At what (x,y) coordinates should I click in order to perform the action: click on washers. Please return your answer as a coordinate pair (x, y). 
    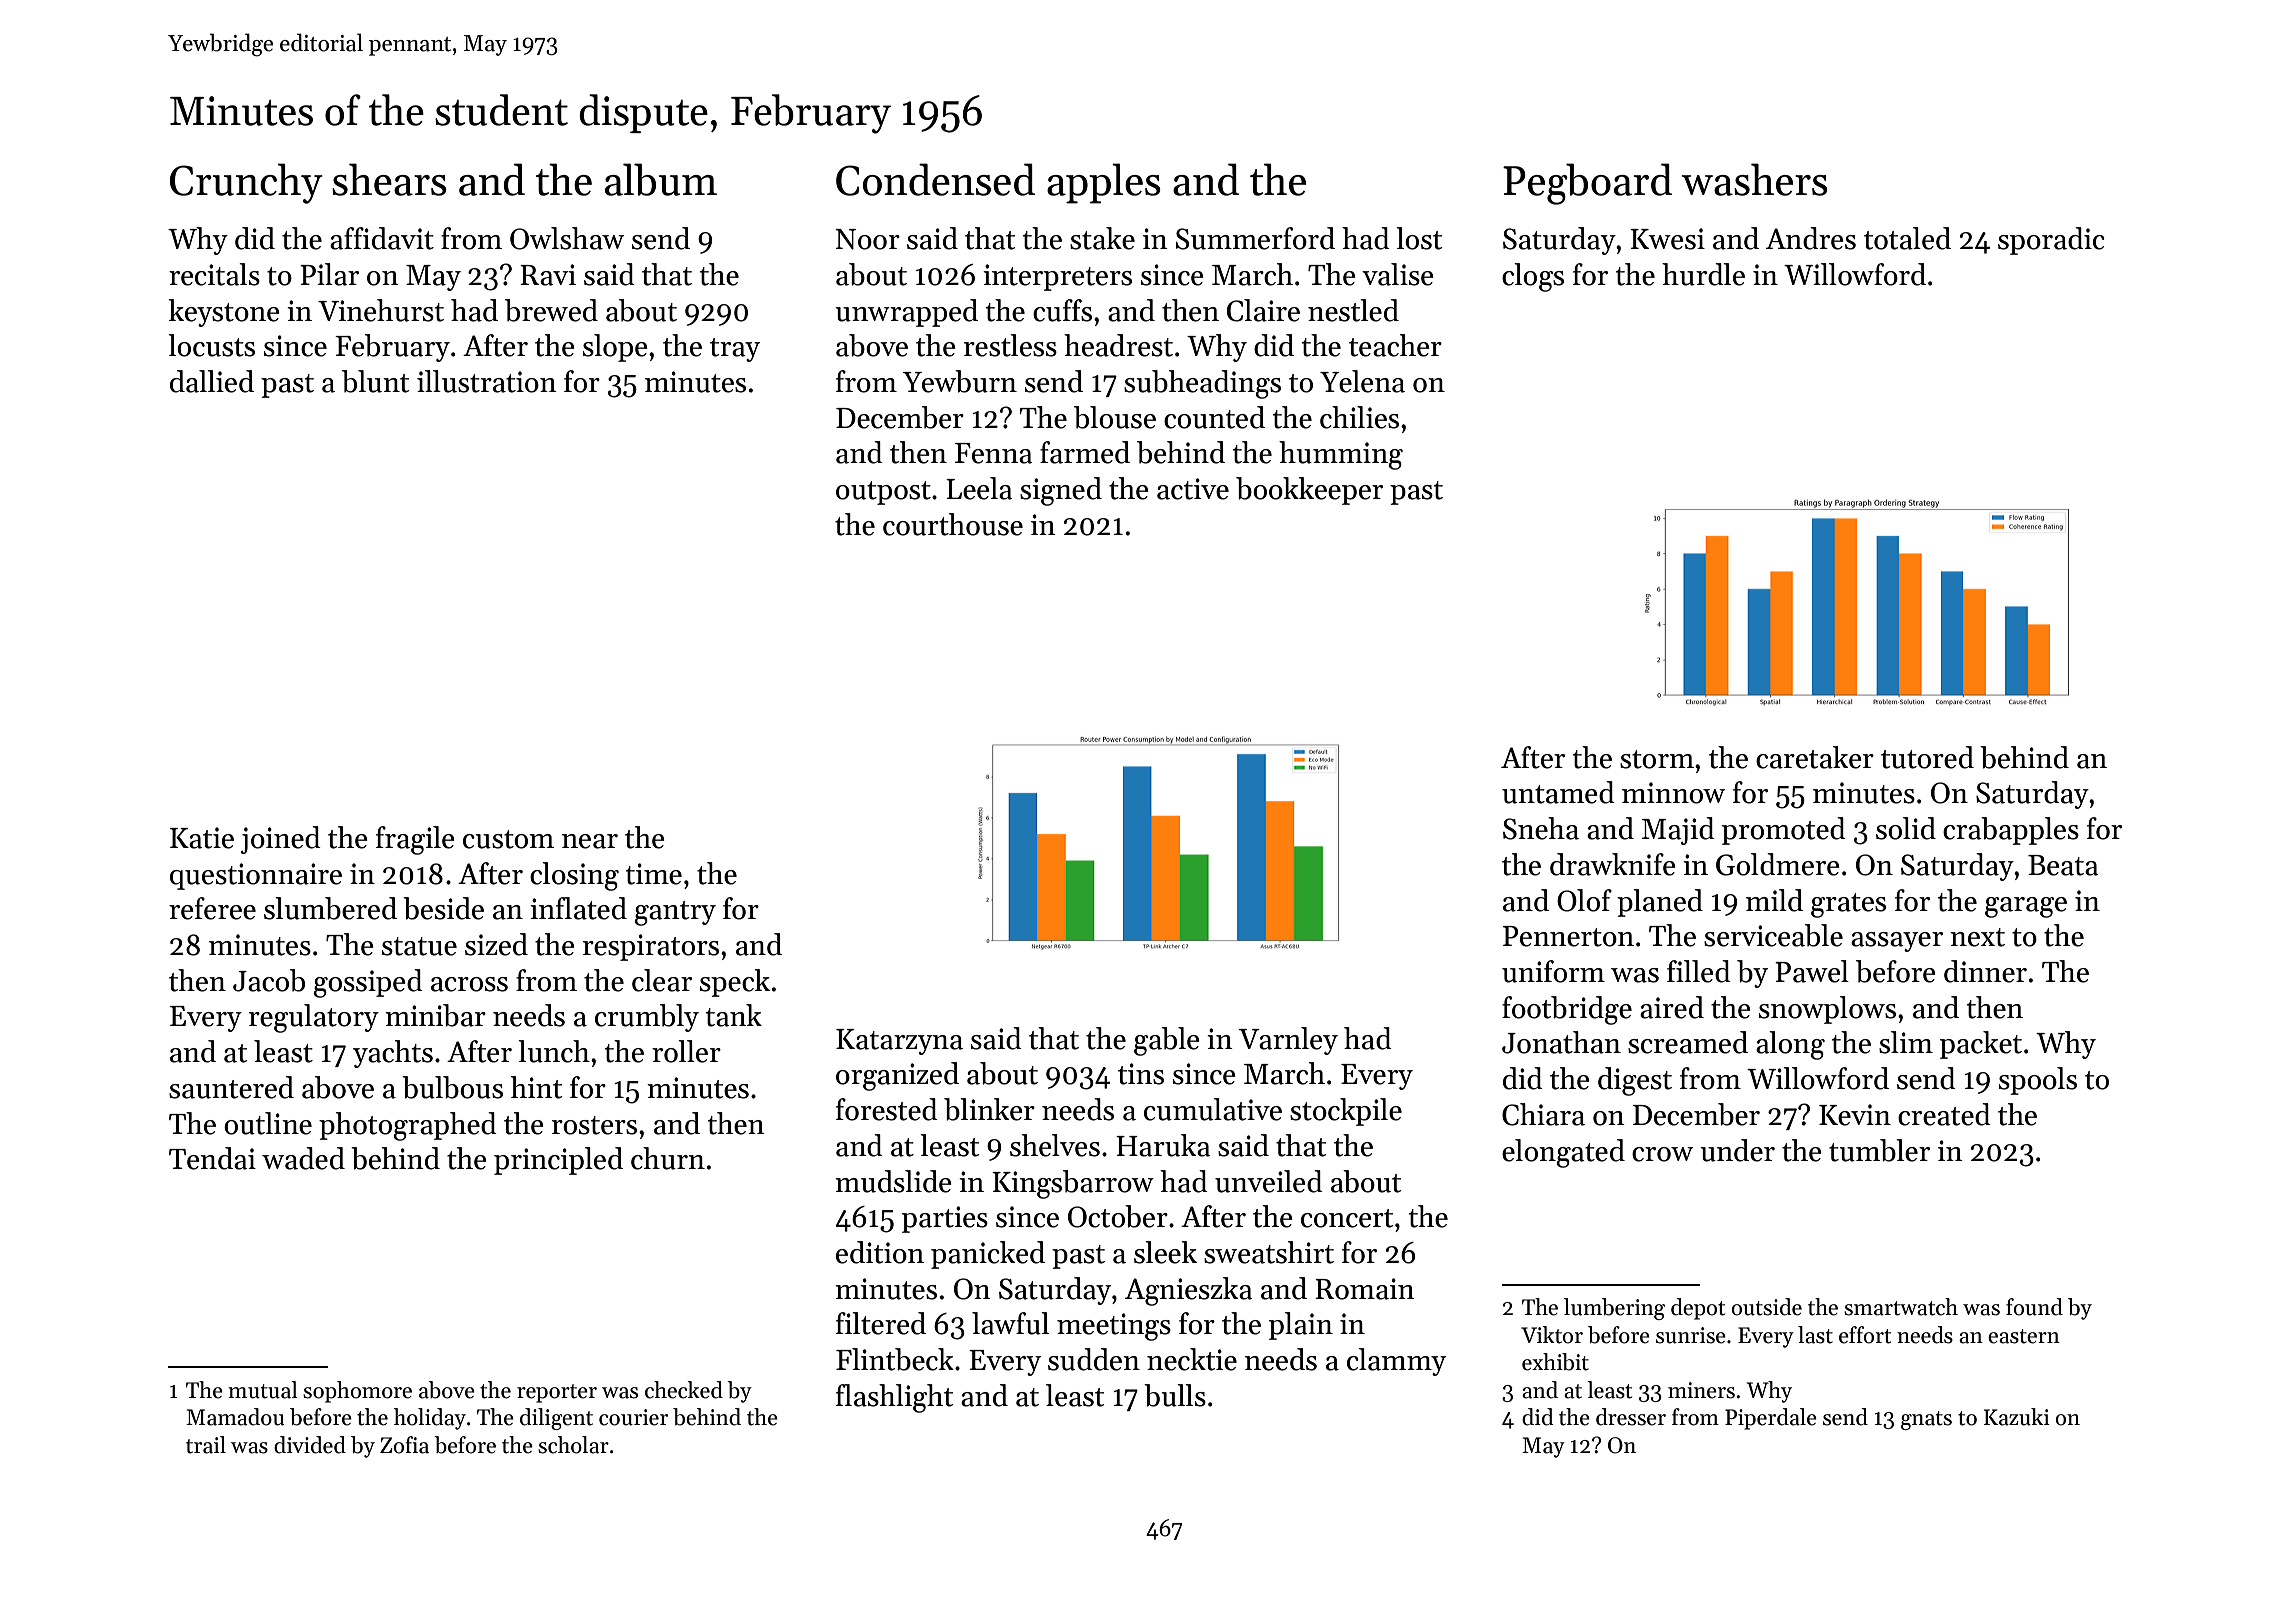
    Looking at the image, I should click on (1755, 179).
